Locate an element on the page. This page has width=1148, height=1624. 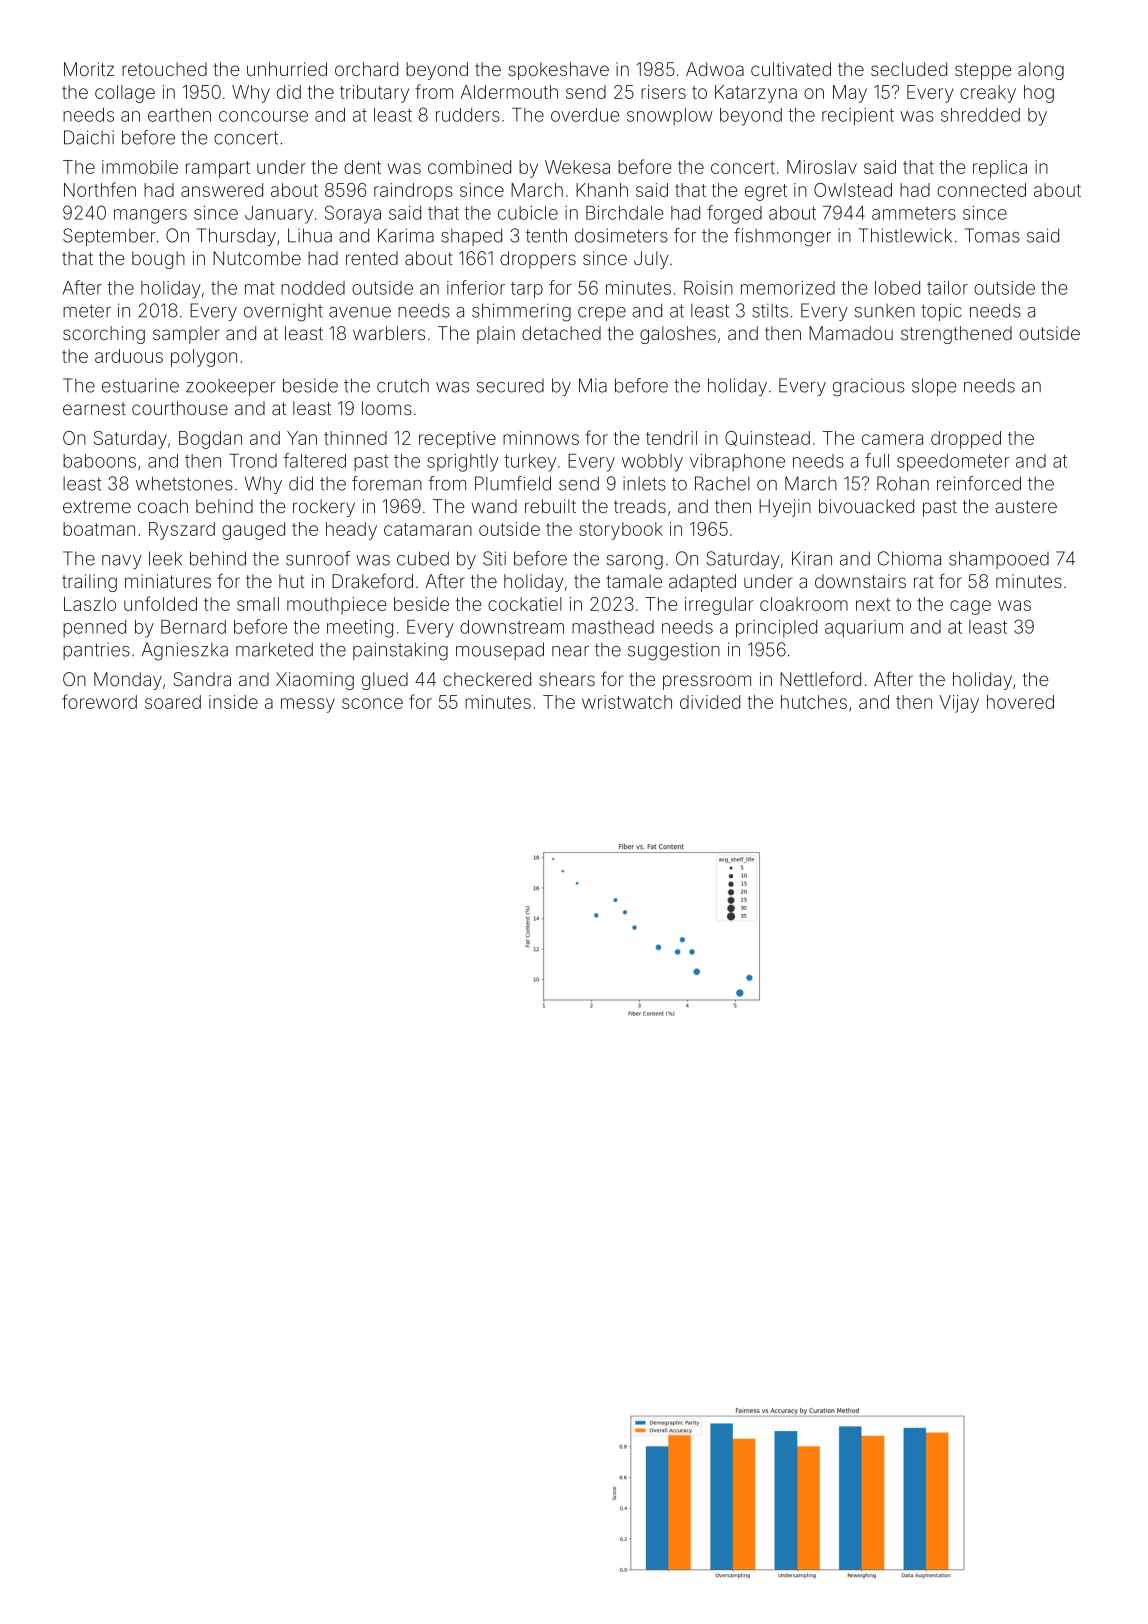
combined is located at coordinates (469, 167).
